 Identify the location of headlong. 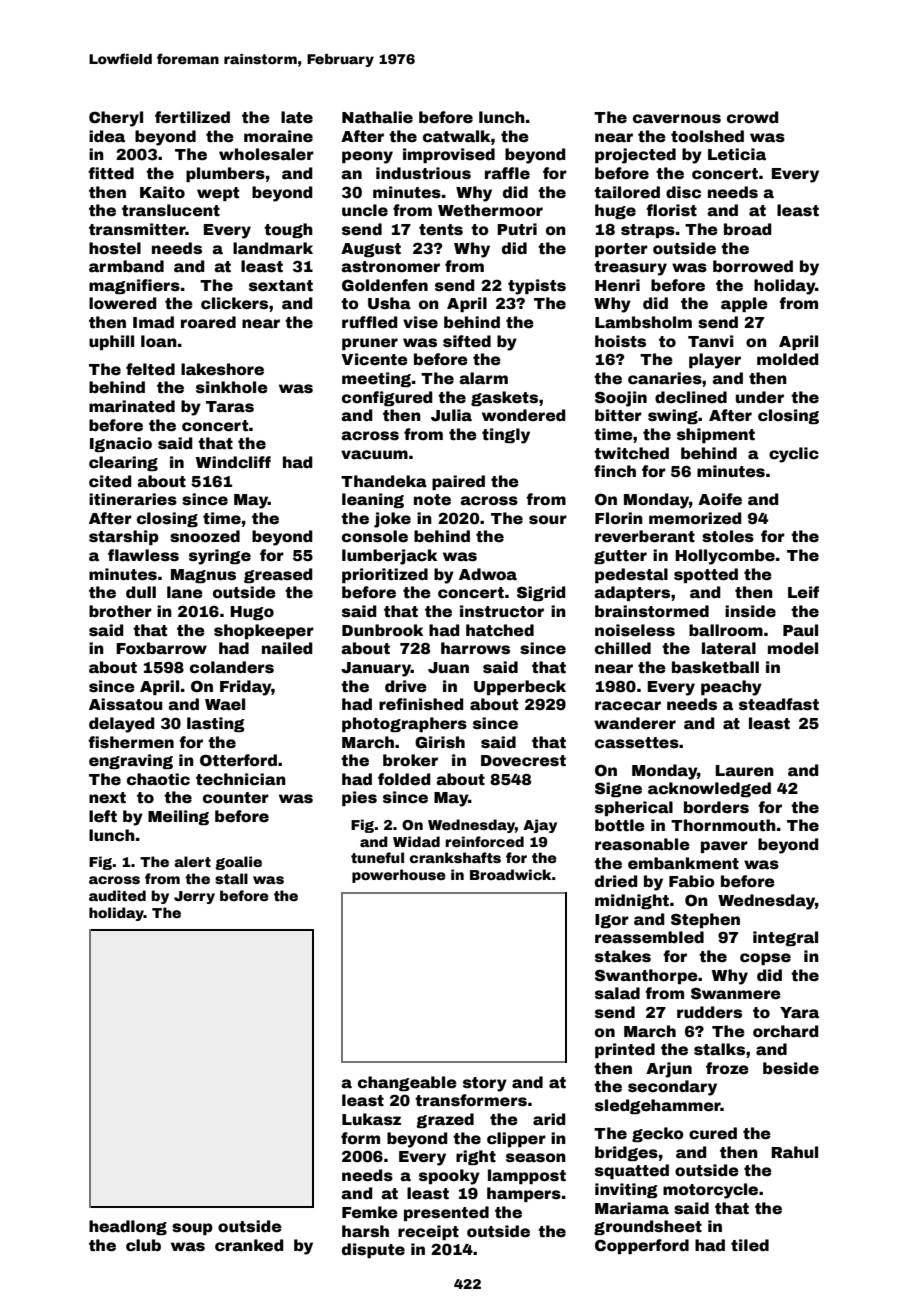
(128, 1227).
